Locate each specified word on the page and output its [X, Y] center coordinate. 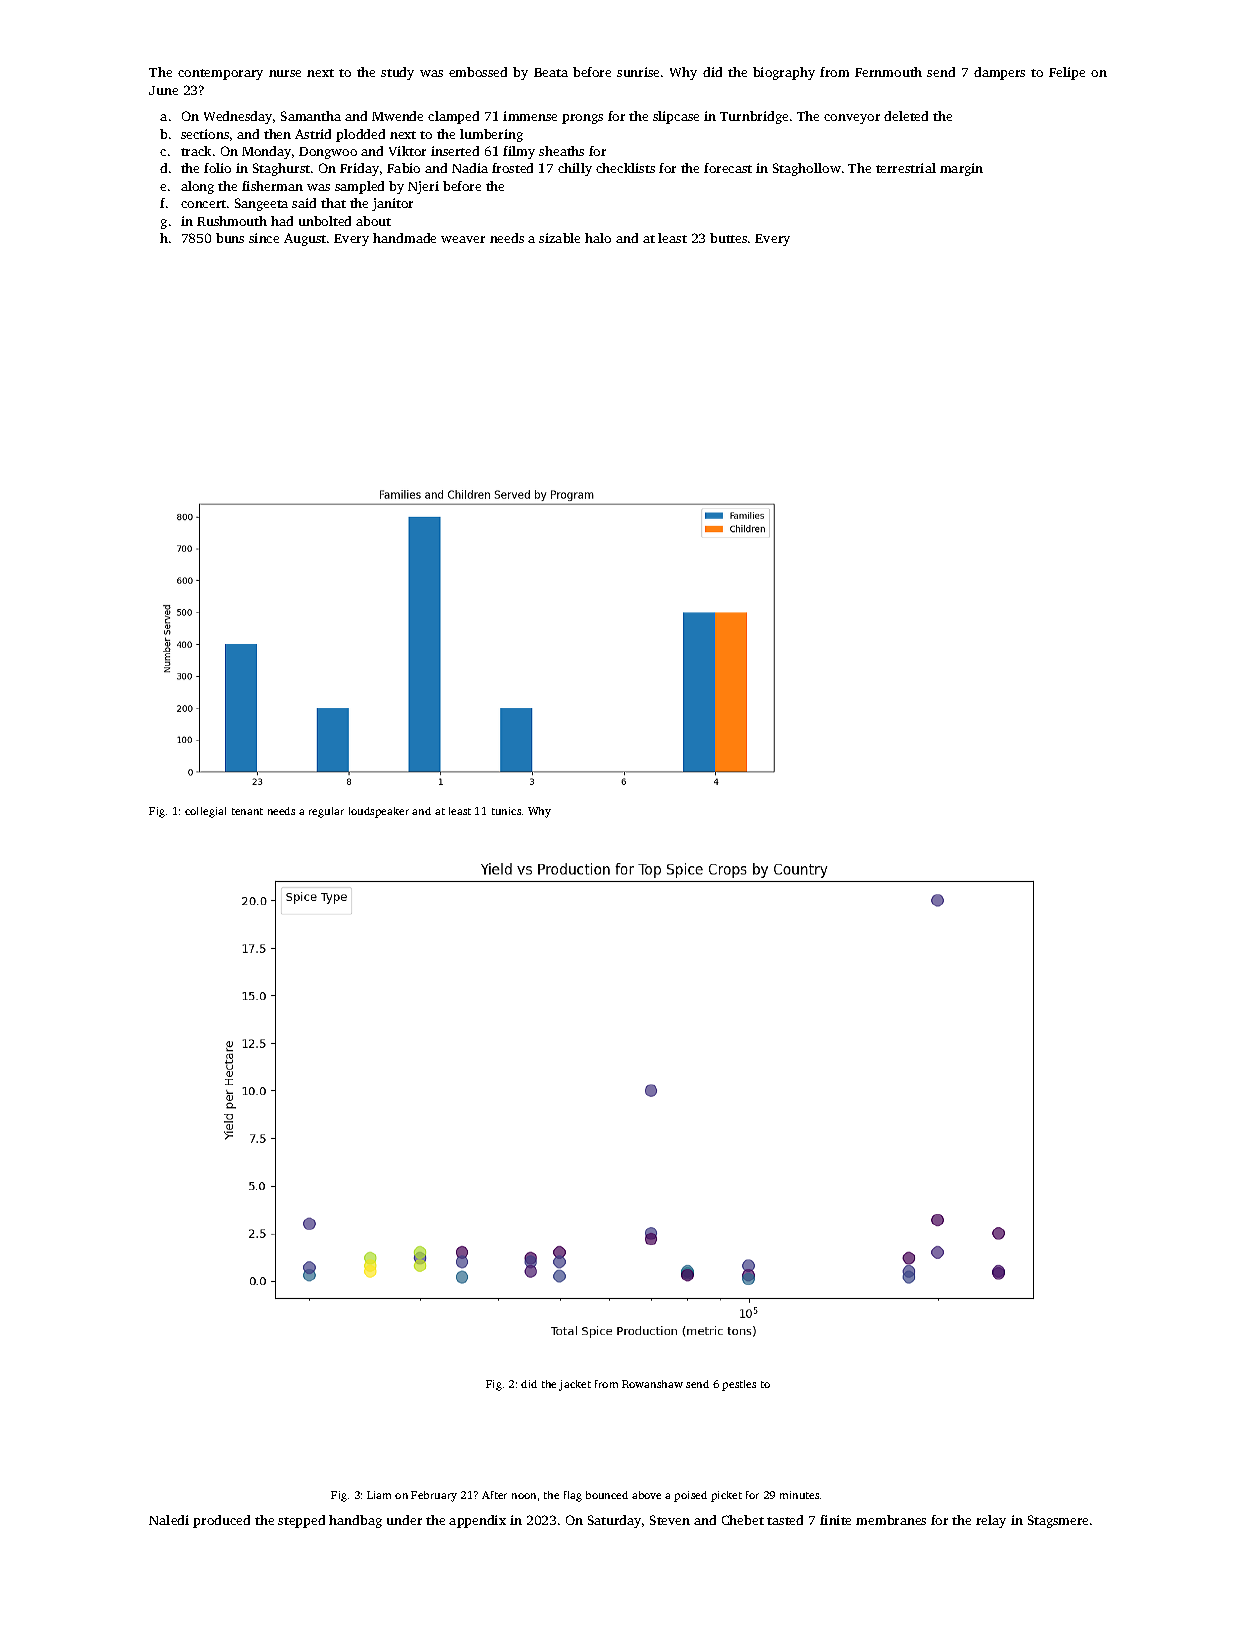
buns [230, 238]
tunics [506, 811]
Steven [670, 1520]
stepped [301, 1521]
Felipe [1067, 73]
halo [598, 238]
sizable [559, 238]
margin [961, 169]
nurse [285, 73]
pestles [739, 1385]
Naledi [169, 1520]
